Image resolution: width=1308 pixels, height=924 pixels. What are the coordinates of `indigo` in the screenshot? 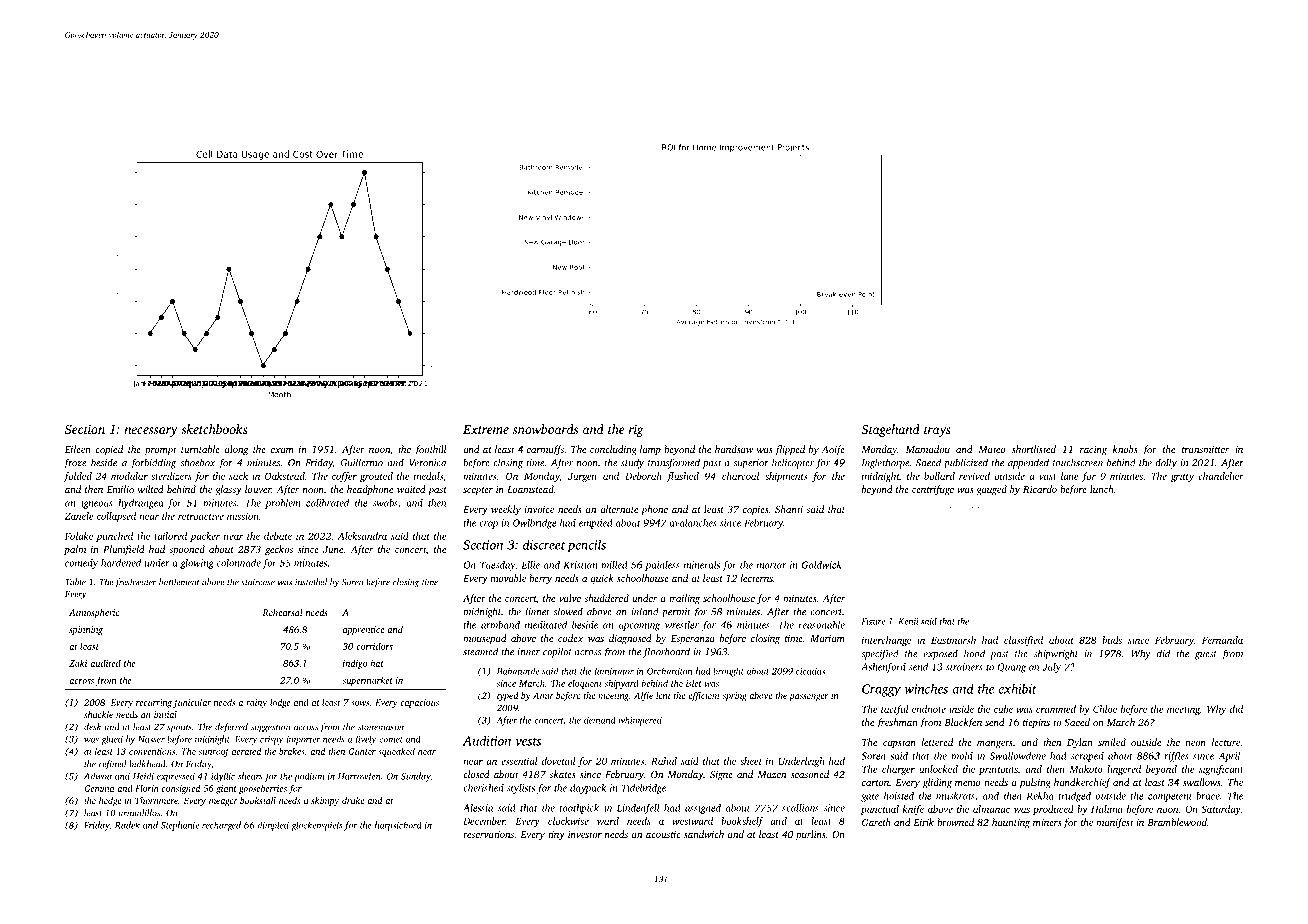 It's located at (355, 664).
